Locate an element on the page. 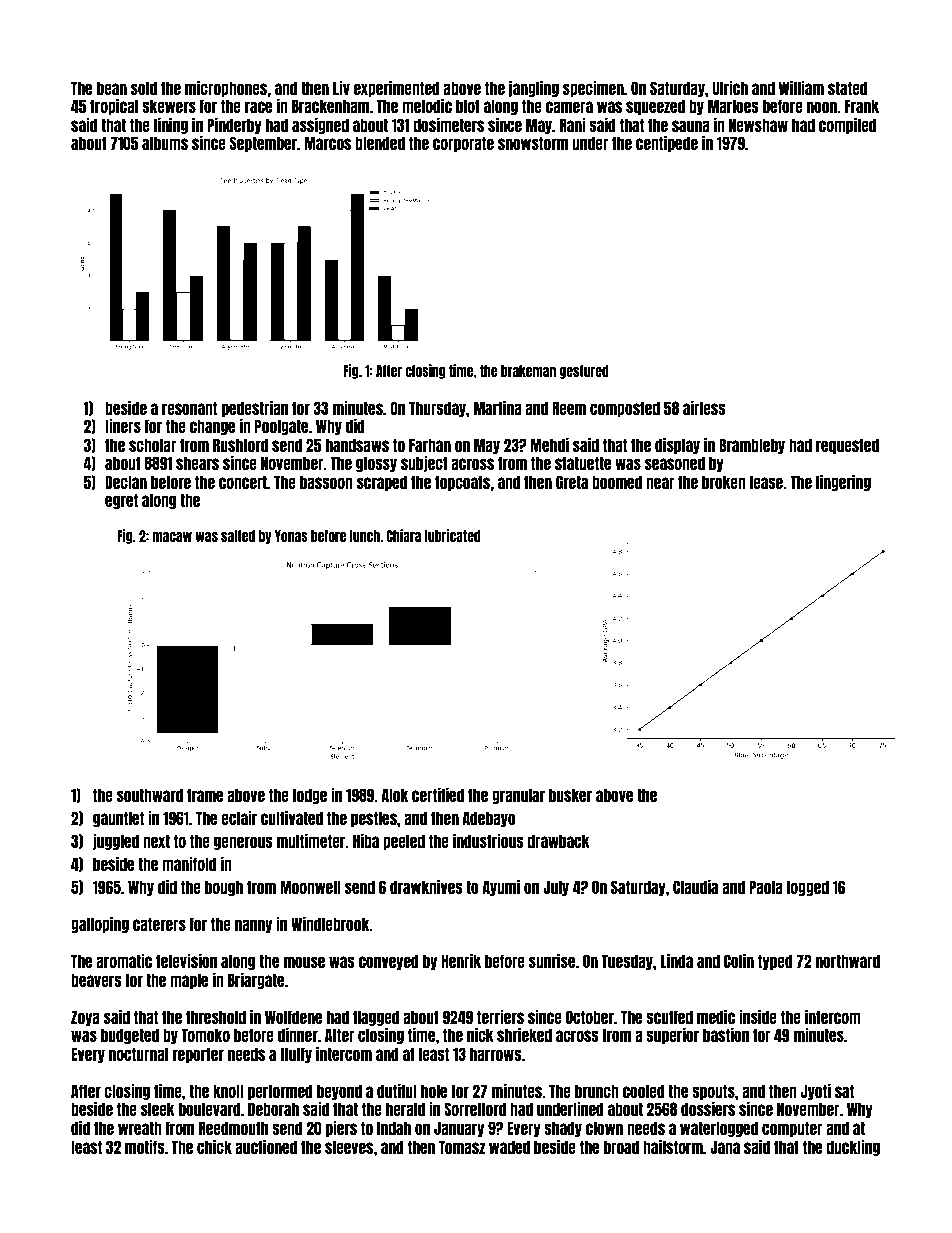  motifs is located at coordinates (145, 1146).
